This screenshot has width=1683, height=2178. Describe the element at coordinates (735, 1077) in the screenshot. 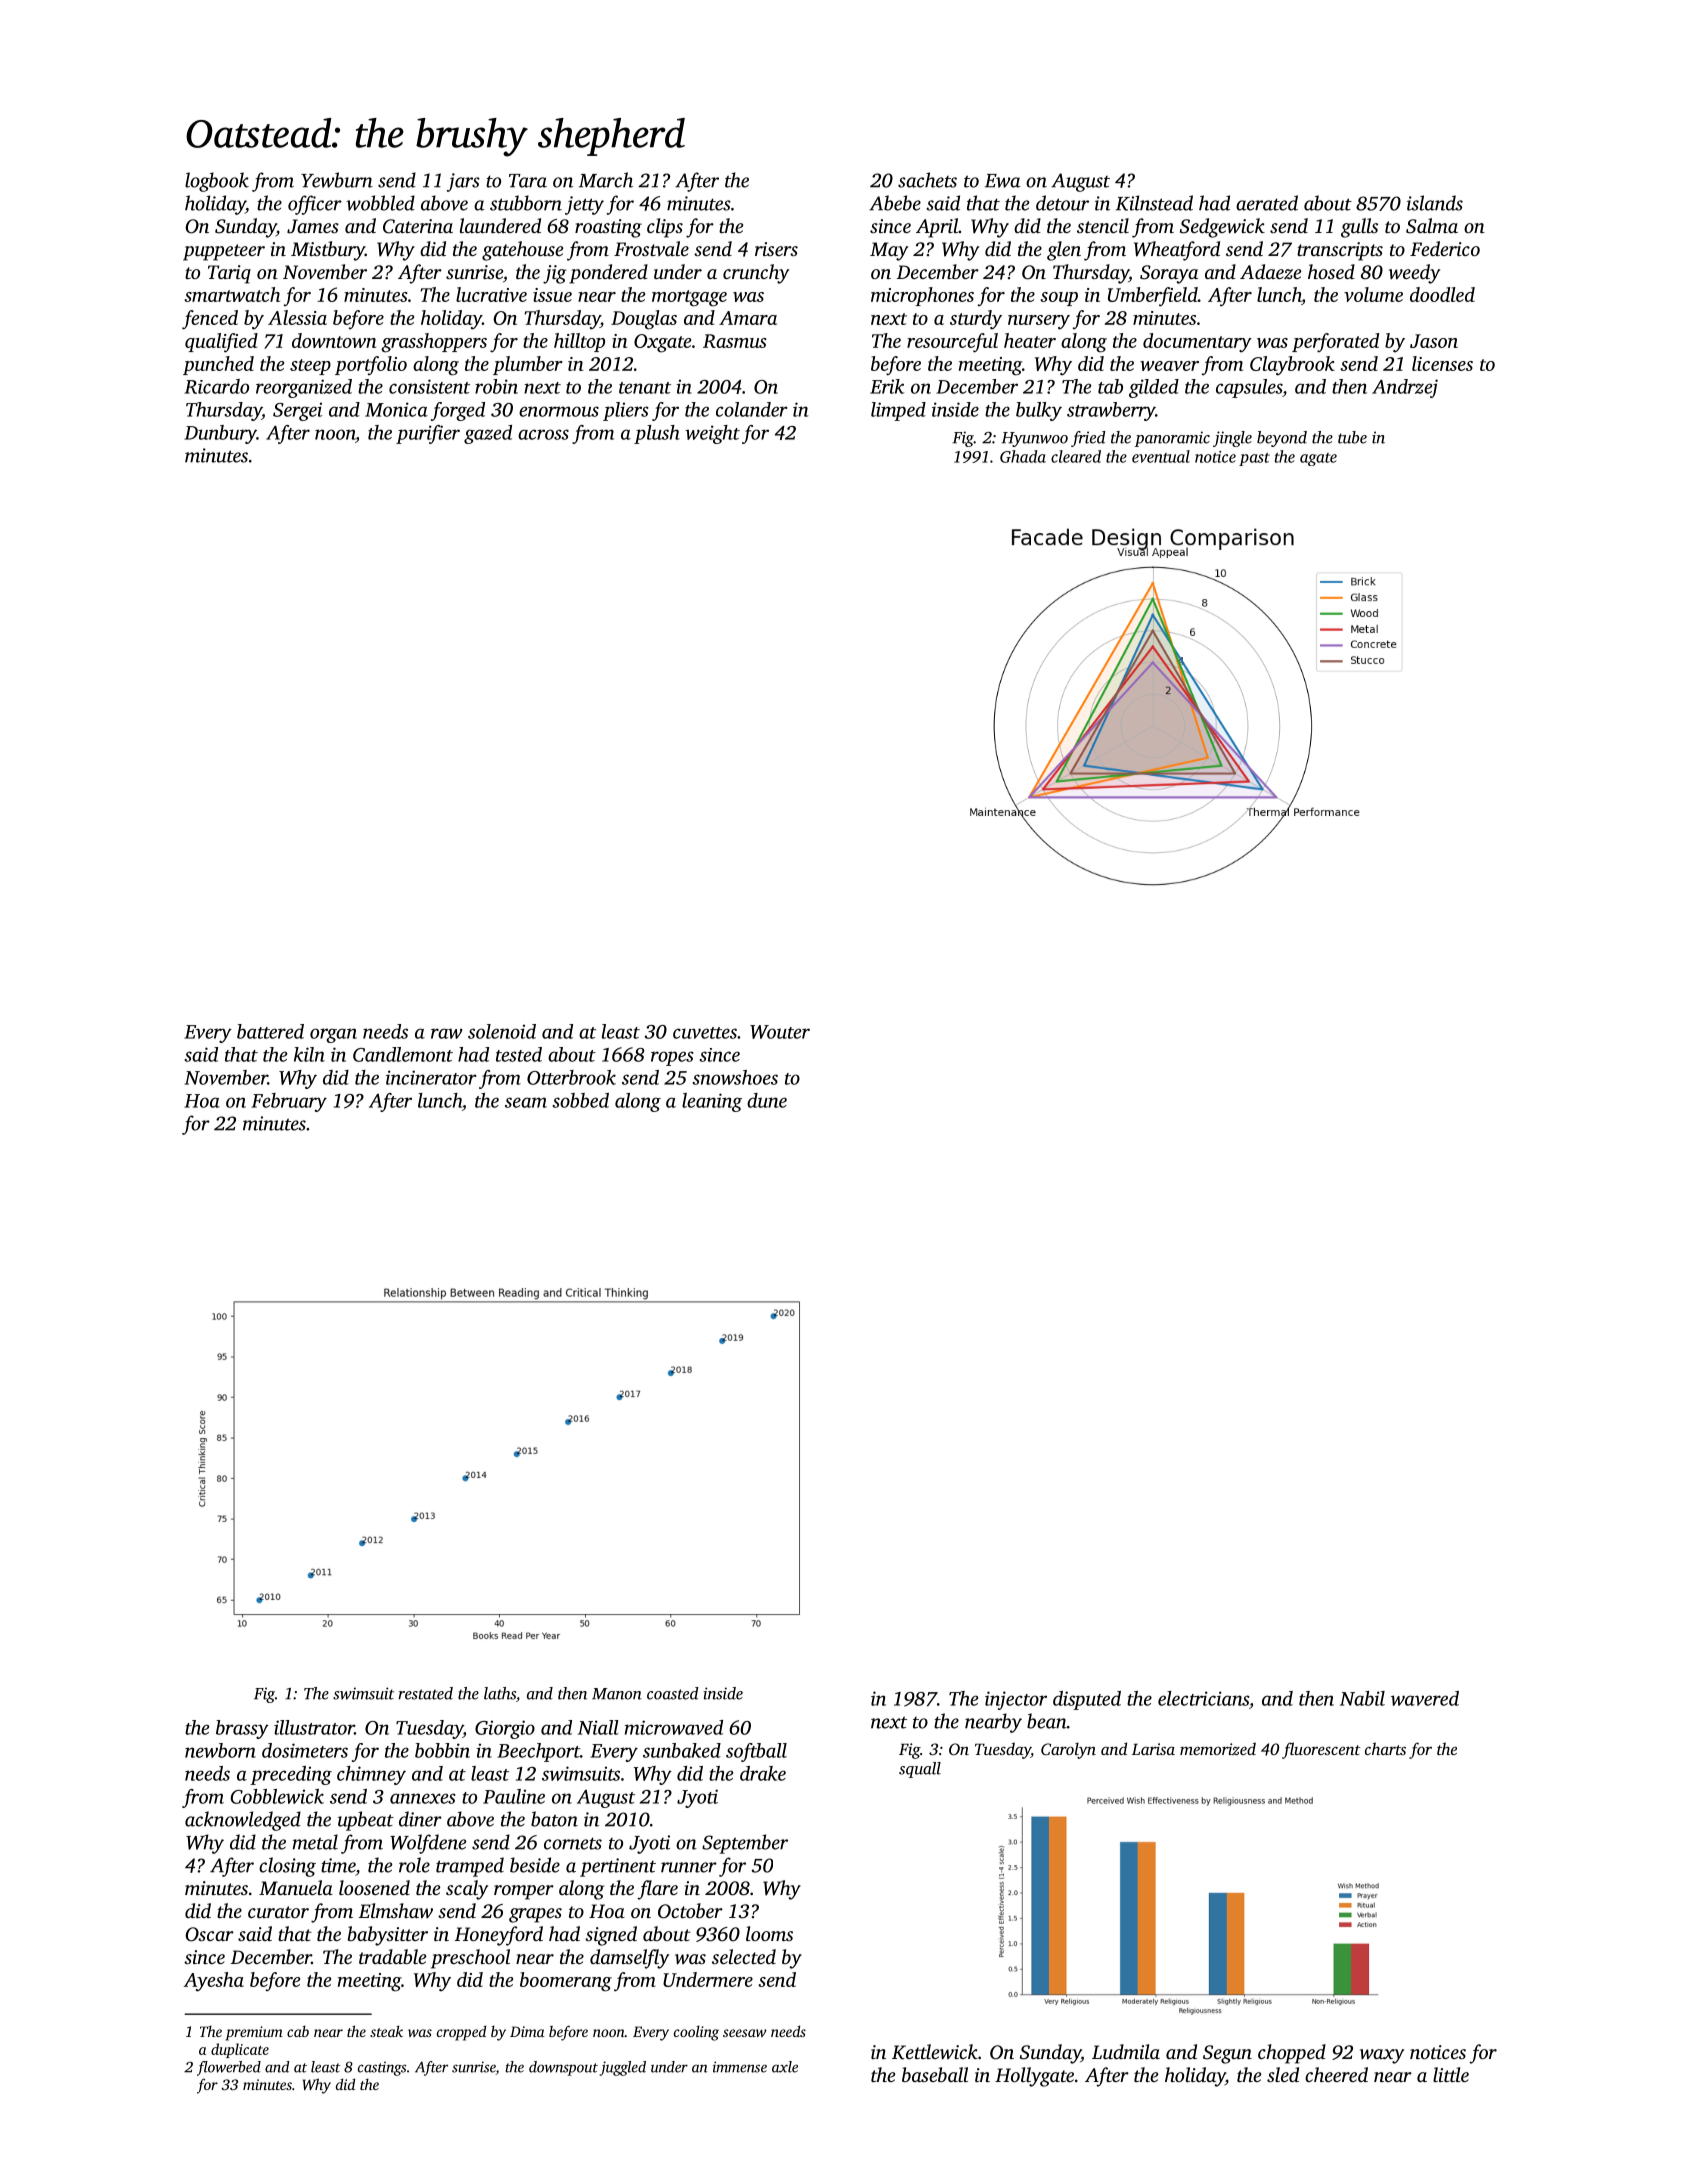

I see `snowshoes` at that location.
